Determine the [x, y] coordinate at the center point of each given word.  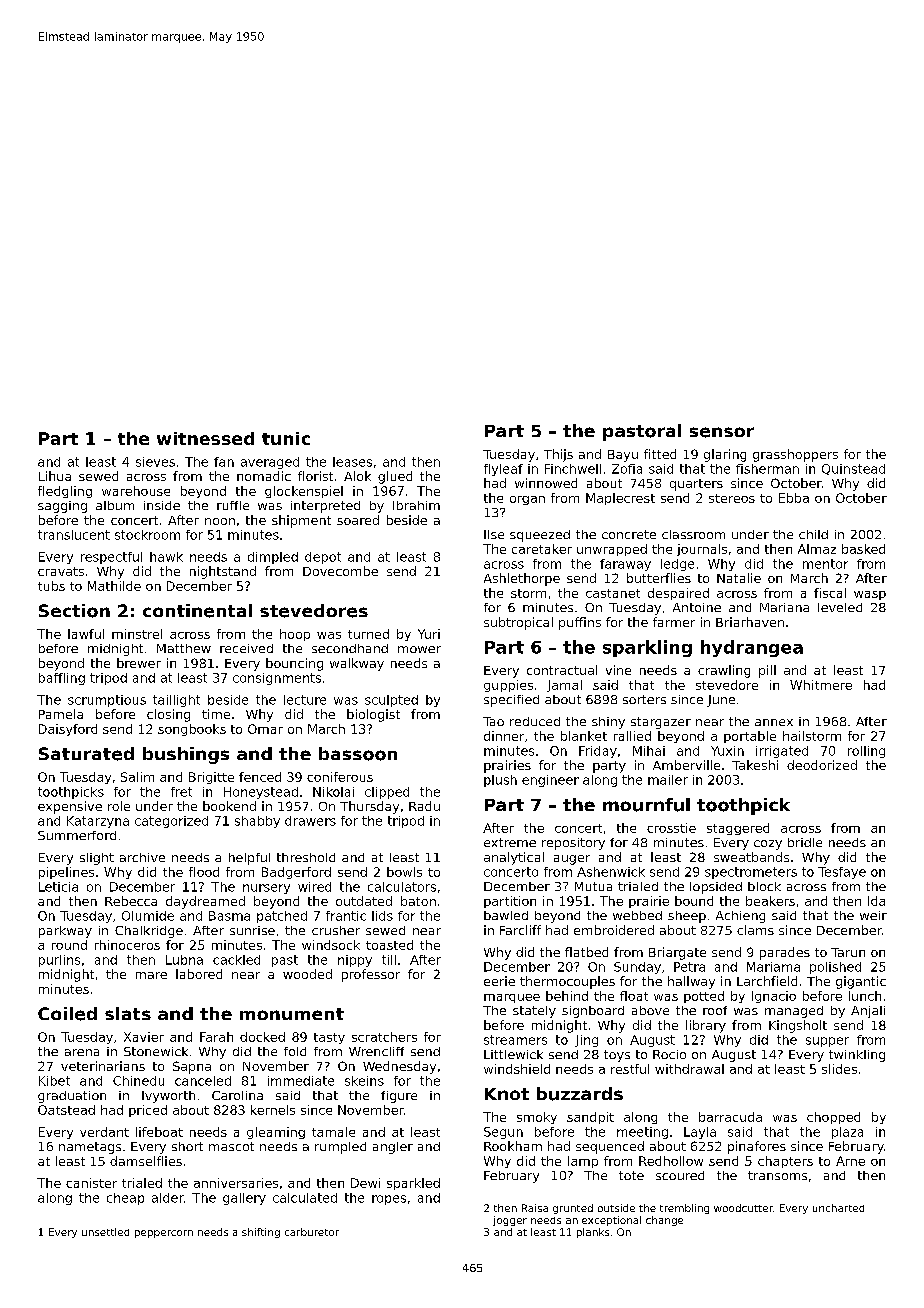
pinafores [757, 1147]
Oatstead [66, 1110]
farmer [674, 622]
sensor [722, 432]
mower [419, 649]
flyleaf [503, 470]
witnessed [205, 438]
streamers [515, 1040]
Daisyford [68, 730]
